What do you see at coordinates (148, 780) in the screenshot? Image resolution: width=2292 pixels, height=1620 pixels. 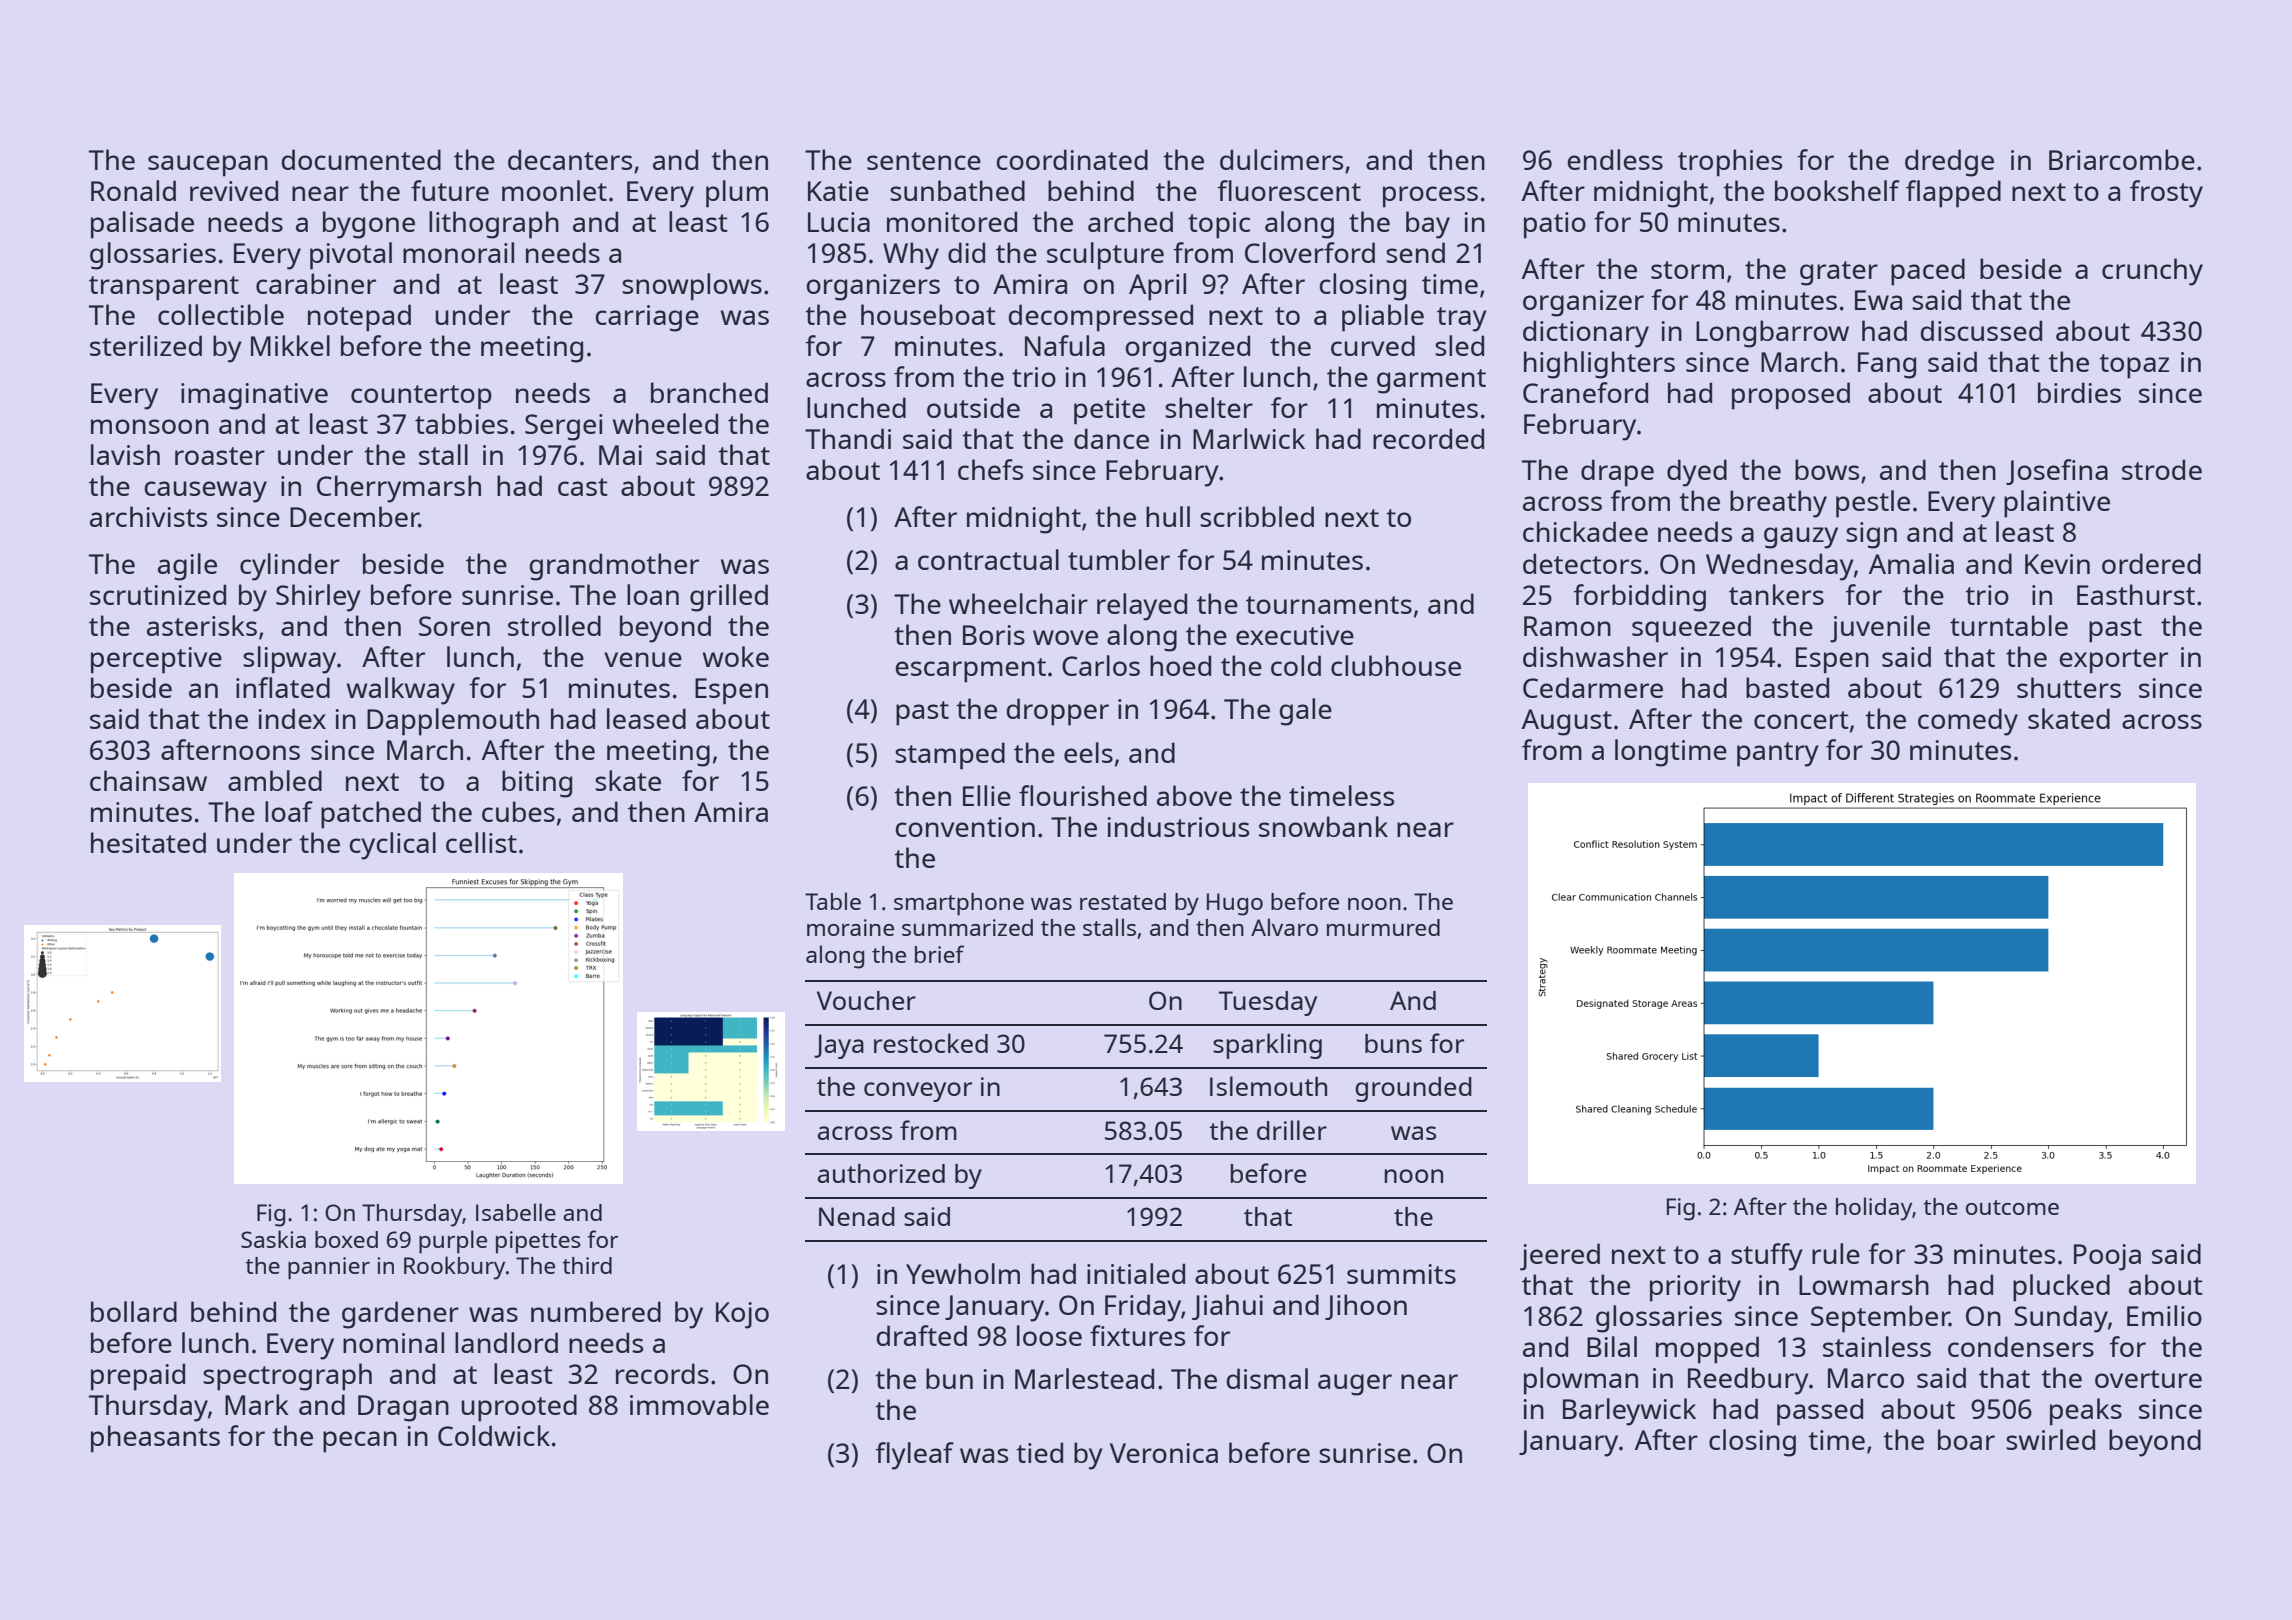 I see `chainsaw` at bounding box center [148, 780].
